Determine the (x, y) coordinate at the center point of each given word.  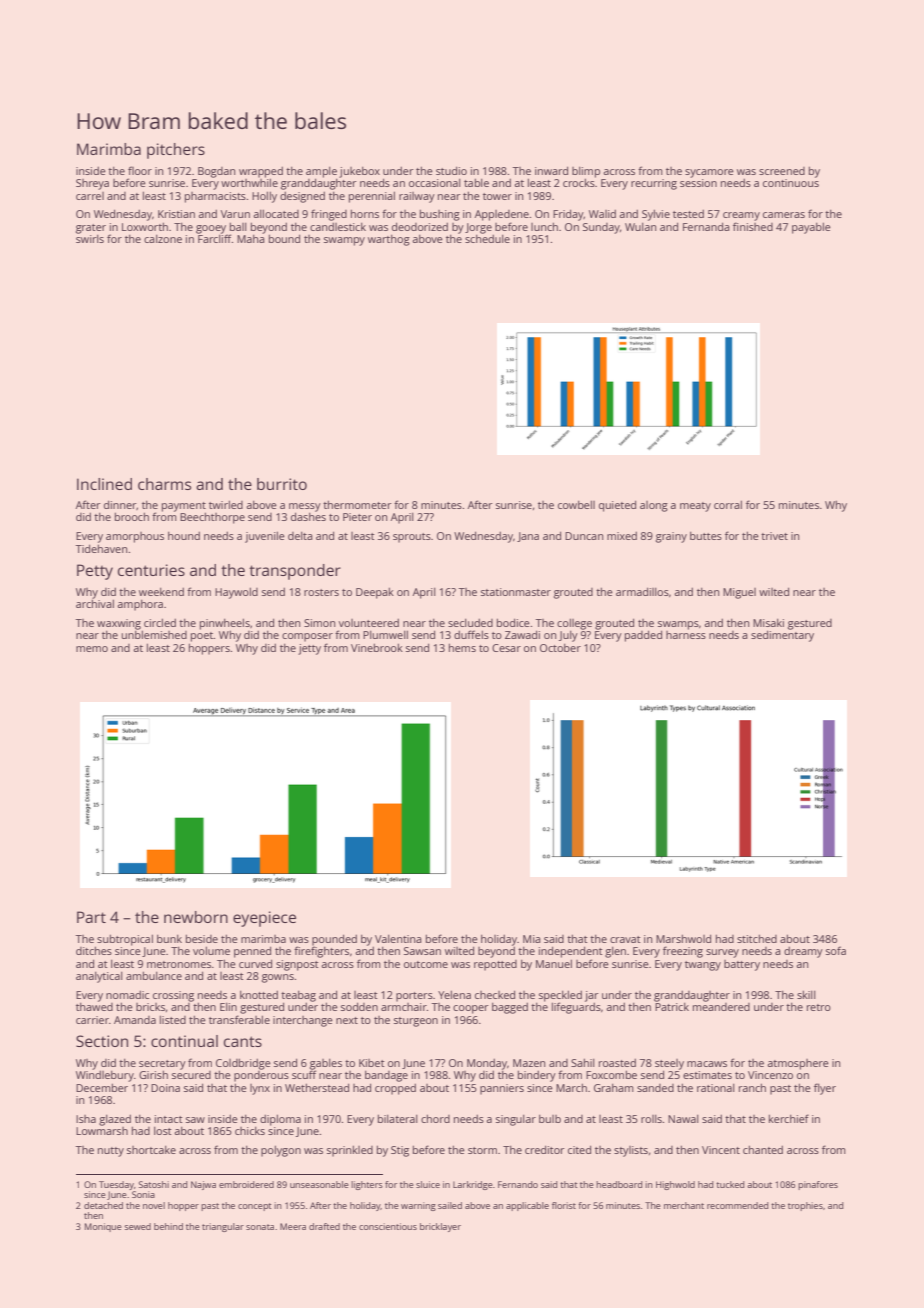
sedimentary (782, 636)
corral (728, 505)
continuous (791, 183)
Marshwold (683, 938)
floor (140, 170)
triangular (223, 1227)
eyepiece (264, 919)
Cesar (506, 648)
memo (92, 649)
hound (184, 536)
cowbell (576, 505)
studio (451, 170)
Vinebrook (377, 648)
